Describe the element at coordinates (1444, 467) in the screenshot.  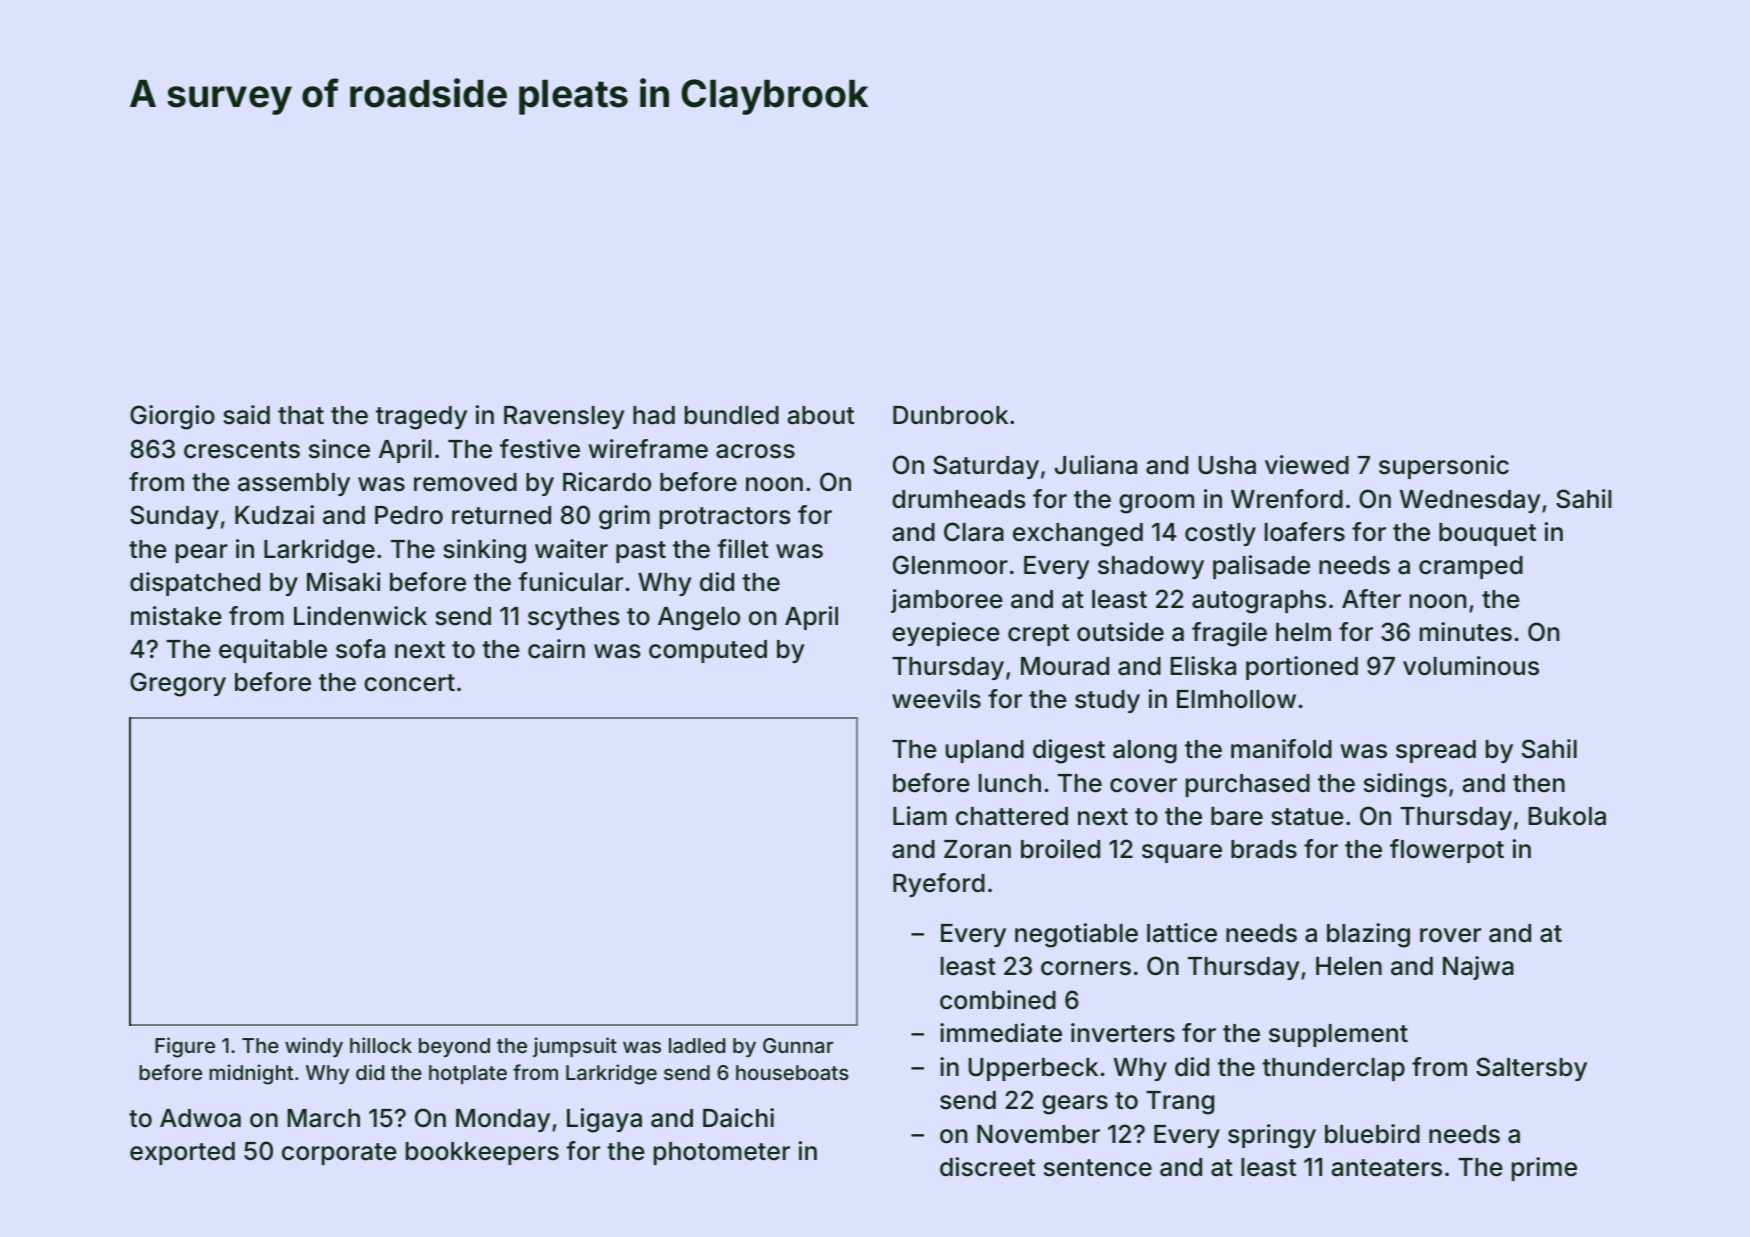
I see `supersonic` at that location.
